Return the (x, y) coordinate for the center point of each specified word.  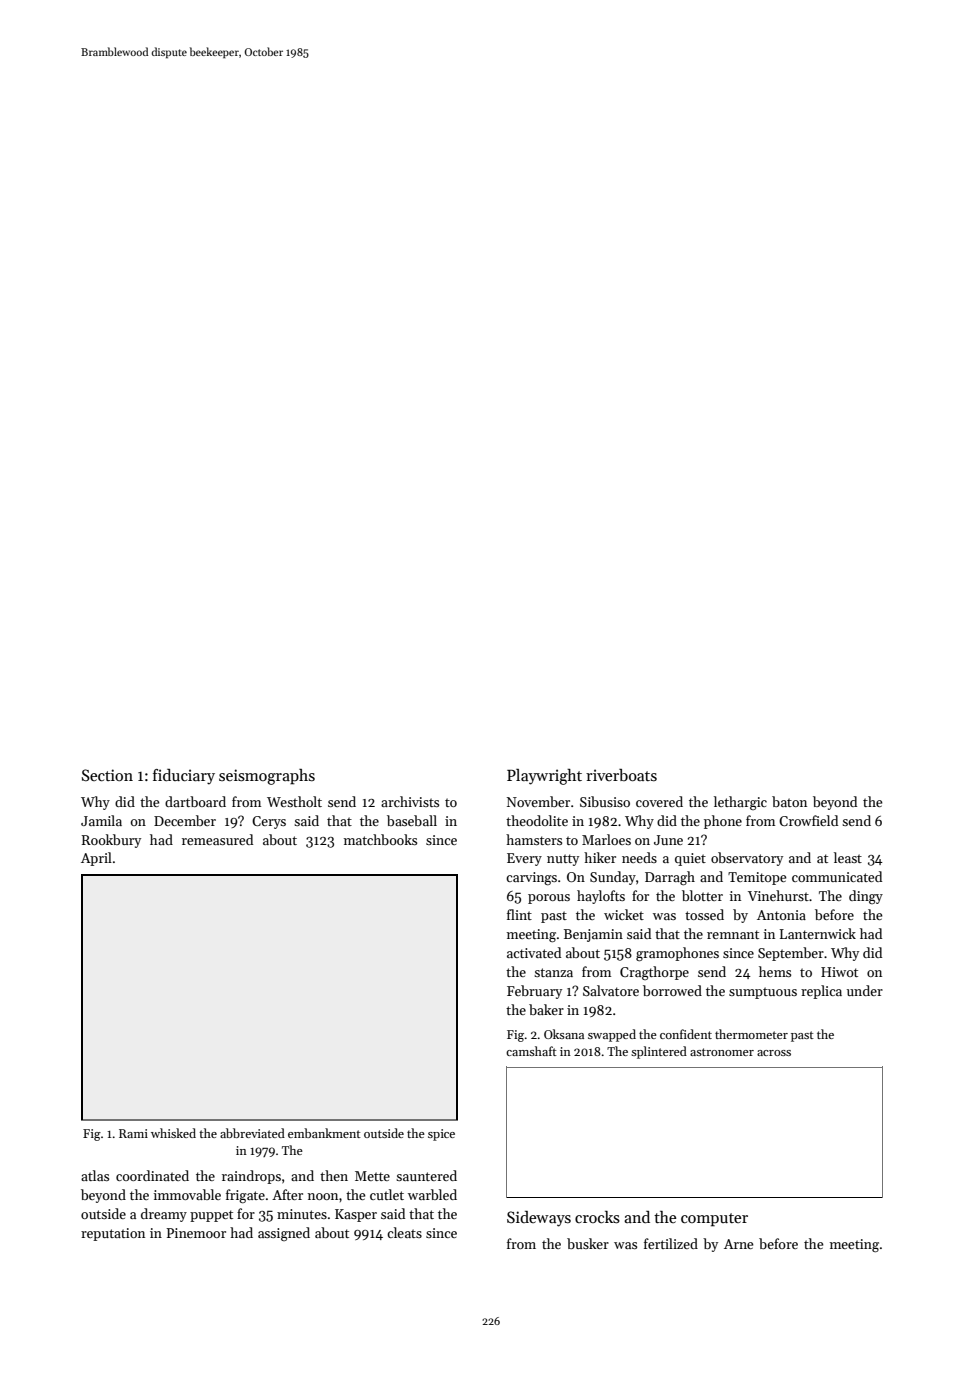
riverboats (621, 775)
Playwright (544, 777)
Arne (738, 1244)
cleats (404, 1232)
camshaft (531, 1051)
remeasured (217, 839)
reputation (113, 1234)
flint (519, 914)
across (774, 1053)
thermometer (751, 1034)
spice (441, 1135)
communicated (837, 876)
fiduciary (184, 777)
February (534, 992)
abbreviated (252, 1133)
